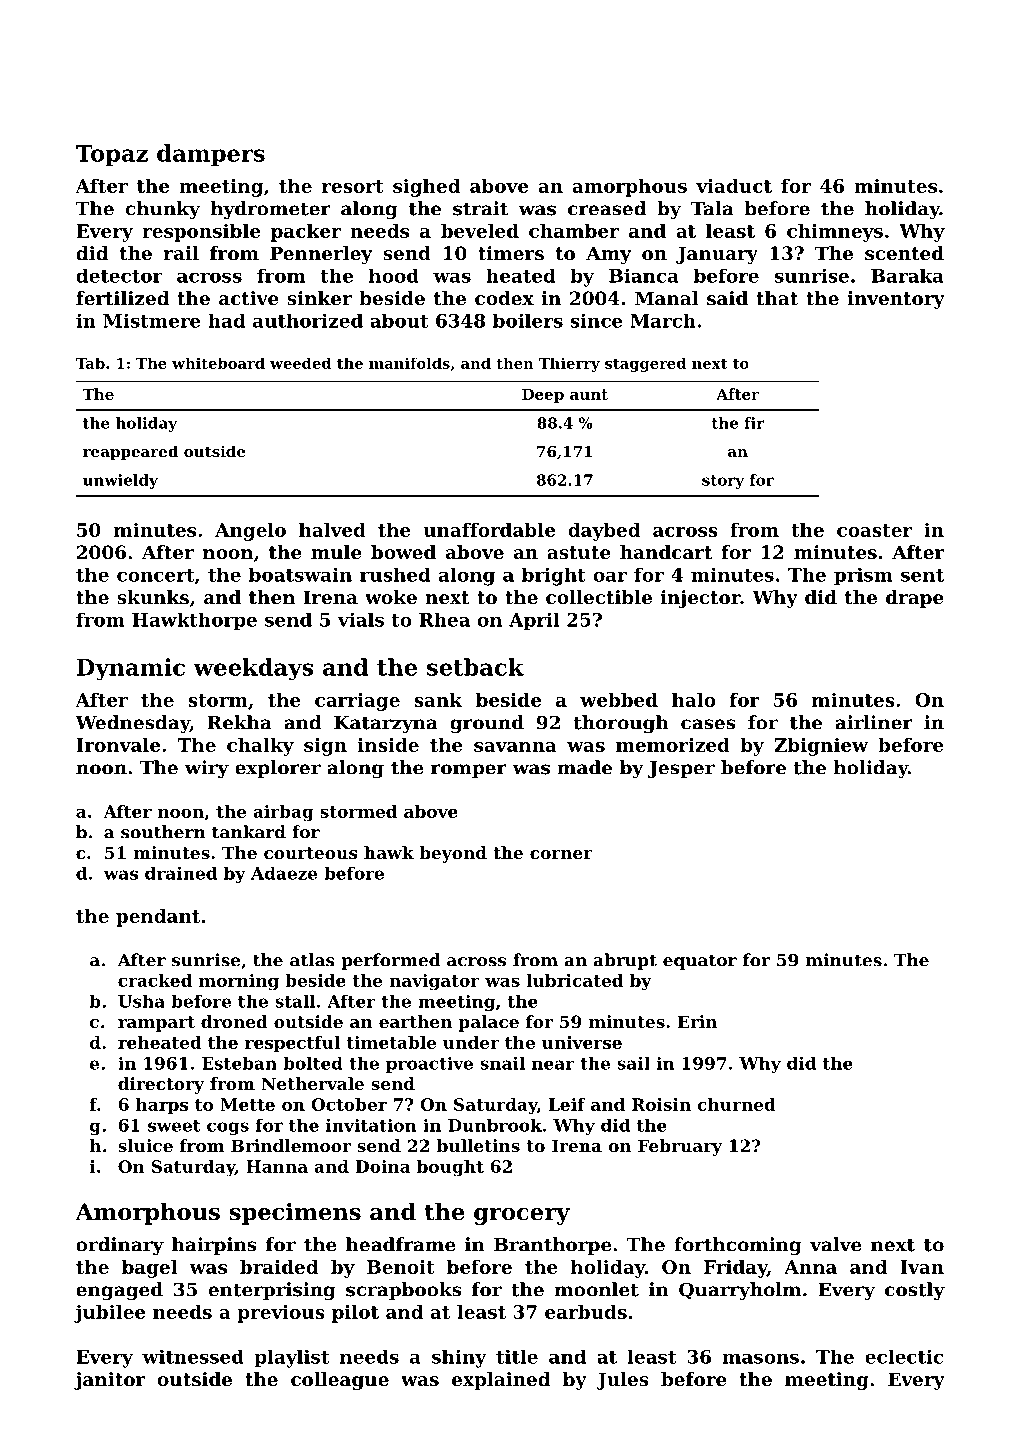 Image resolution: width=1020 pixels, height=1449 pixels. Describe the element at coordinates (332, 530) in the screenshot. I see `halved` at that location.
